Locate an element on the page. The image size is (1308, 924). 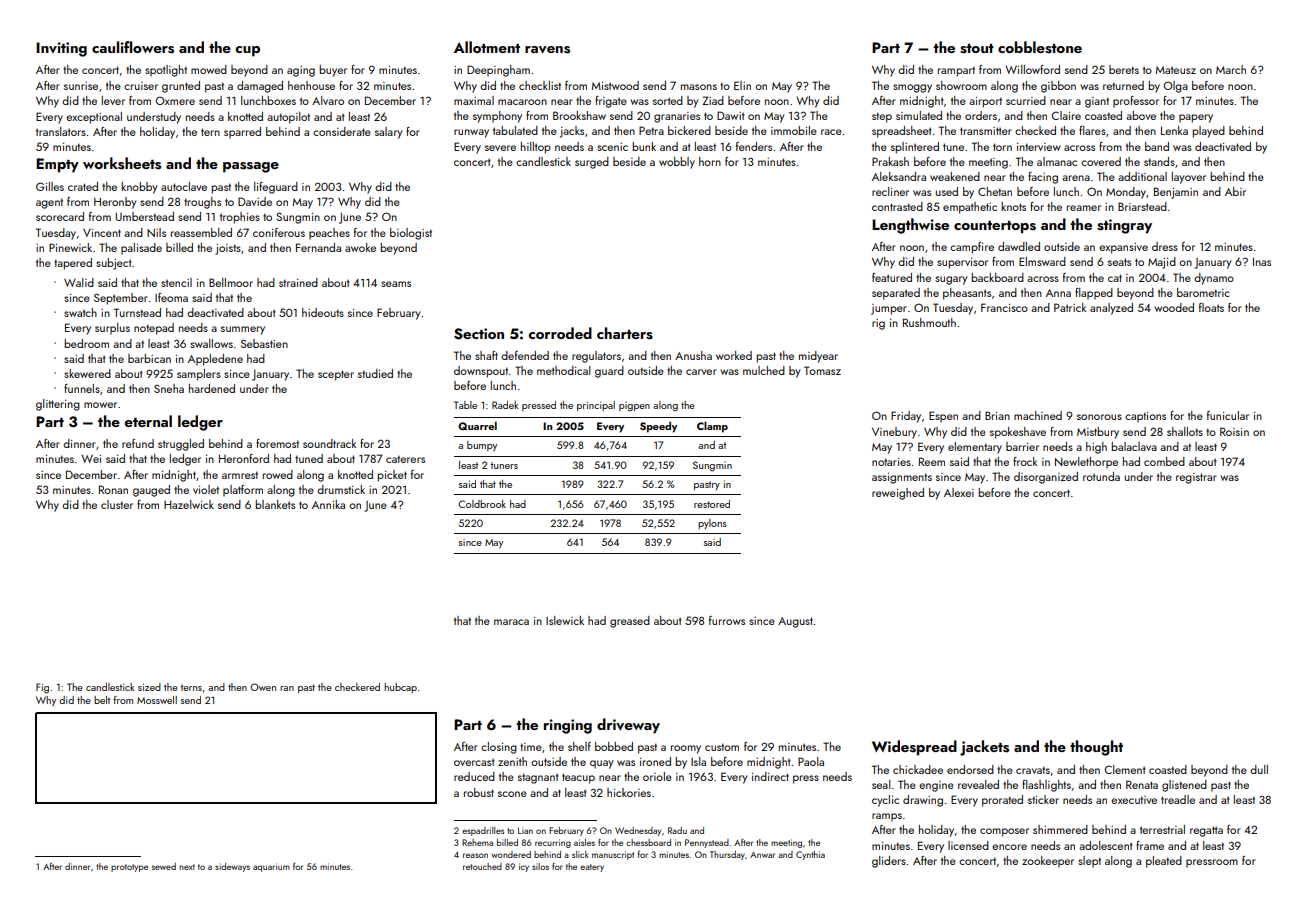
prototype is located at coordinates (129, 868).
